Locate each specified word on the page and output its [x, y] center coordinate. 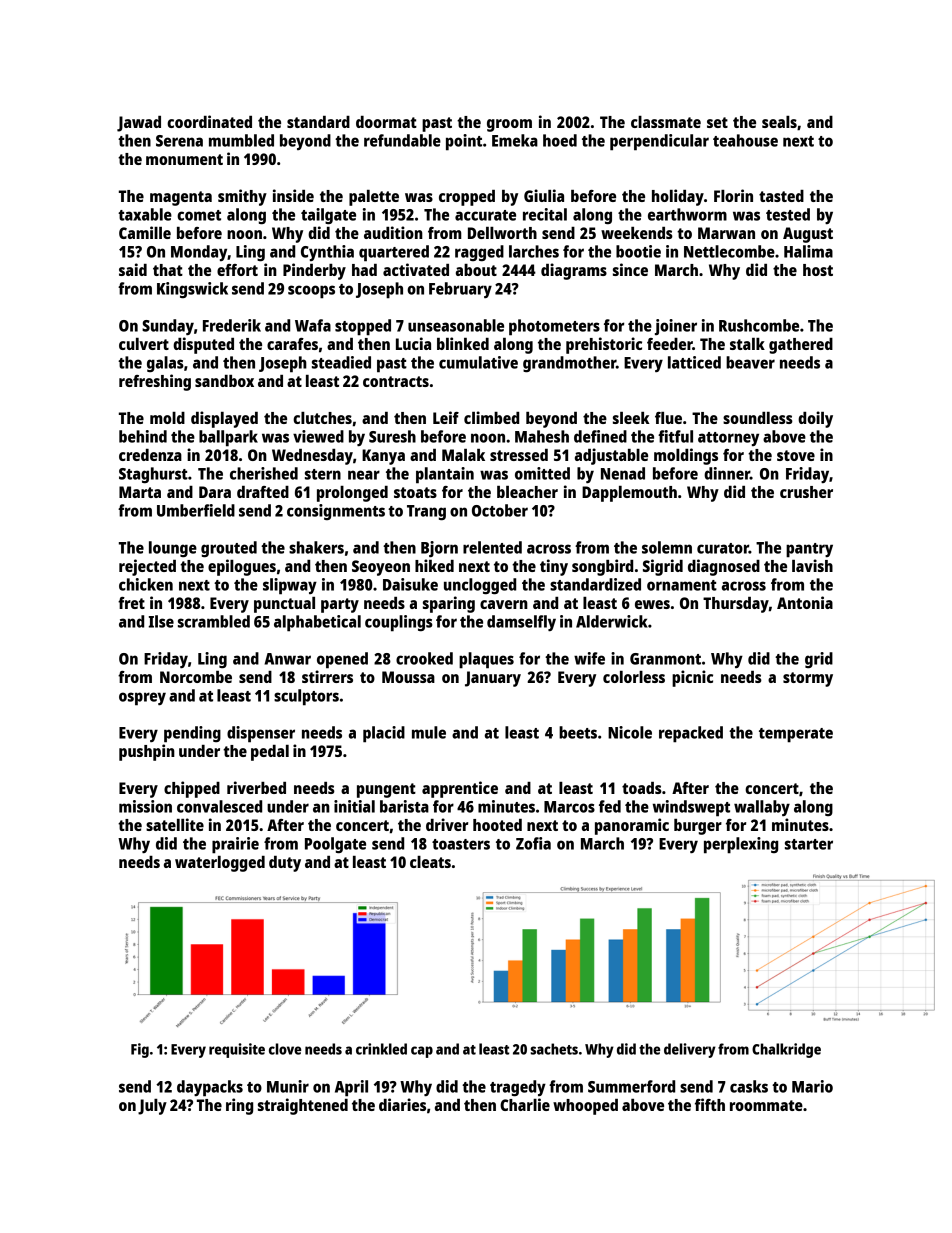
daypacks [210, 1088]
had [364, 270]
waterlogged [220, 864]
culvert [144, 344]
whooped [585, 1107]
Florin [733, 195]
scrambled [214, 621]
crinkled [381, 1049]
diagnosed [724, 567]
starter [809, 844]
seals [779, 122]
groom [509, 125]
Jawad [139, 124]
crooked [424, 658]
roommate [766, 1105]
